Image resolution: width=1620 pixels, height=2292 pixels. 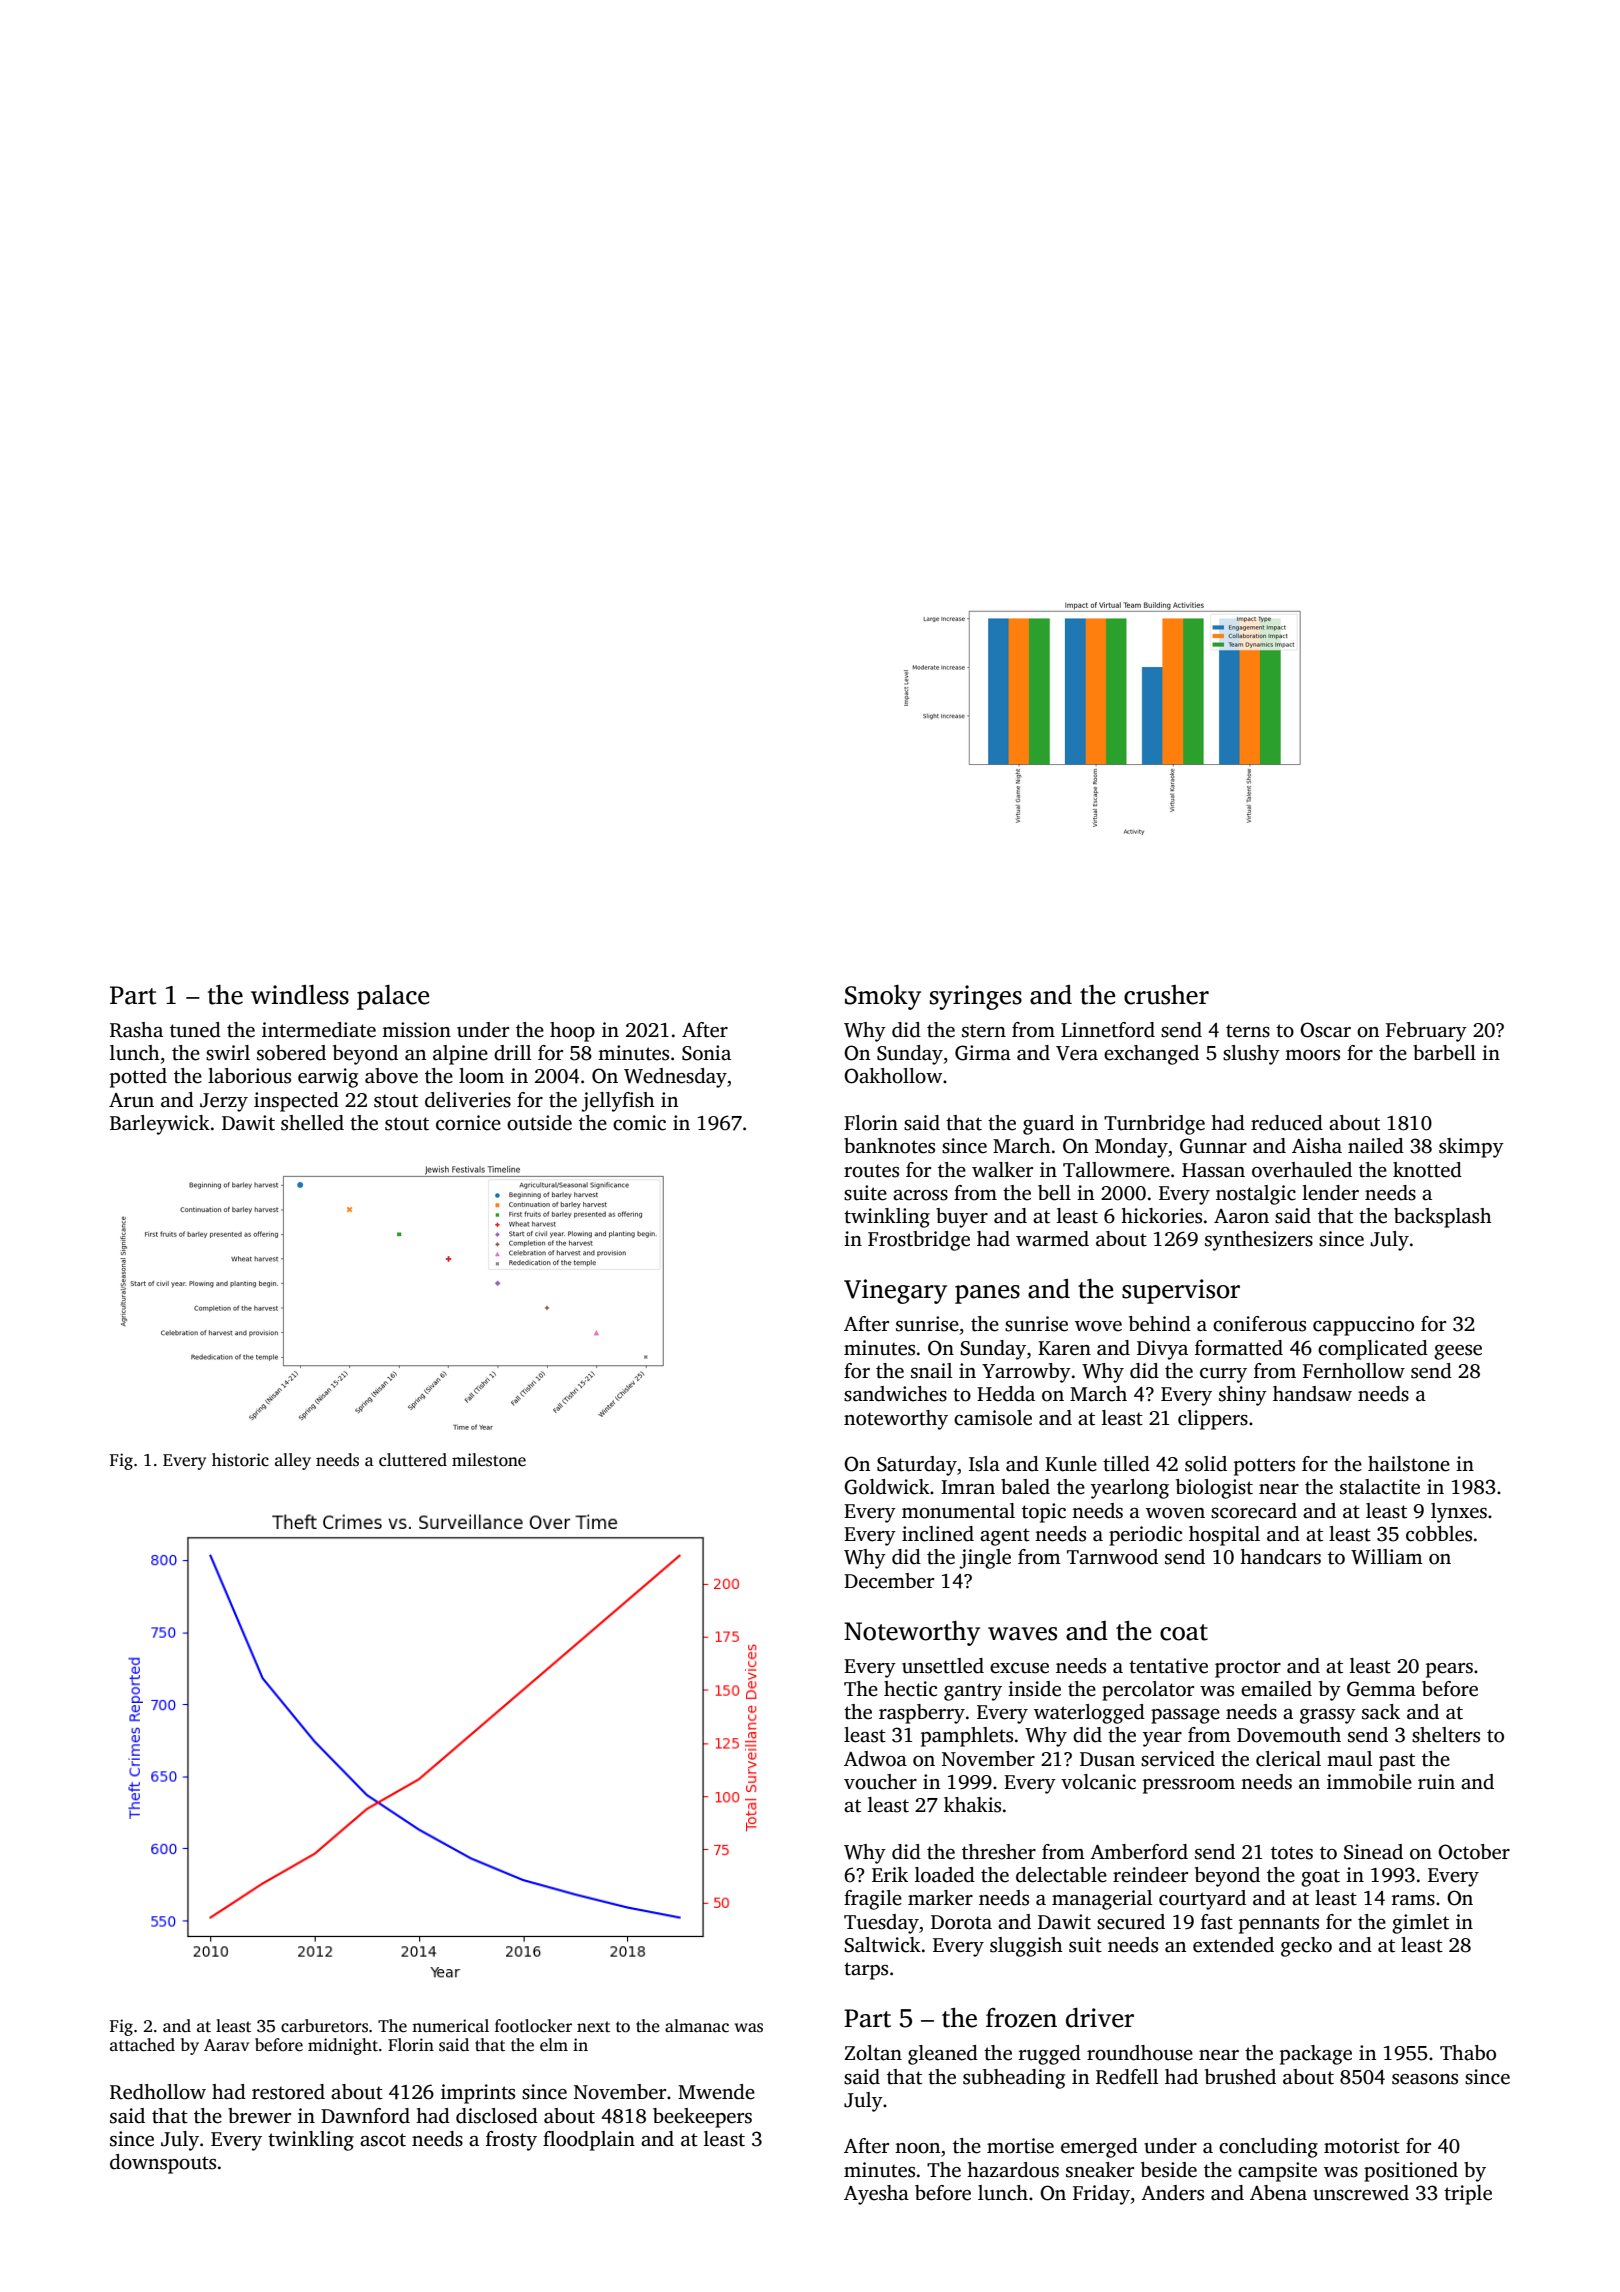 What do you see at coordinates (413, 1460) in the screenshot?
I see `cluttered` at bounding box center [413, 1460].
